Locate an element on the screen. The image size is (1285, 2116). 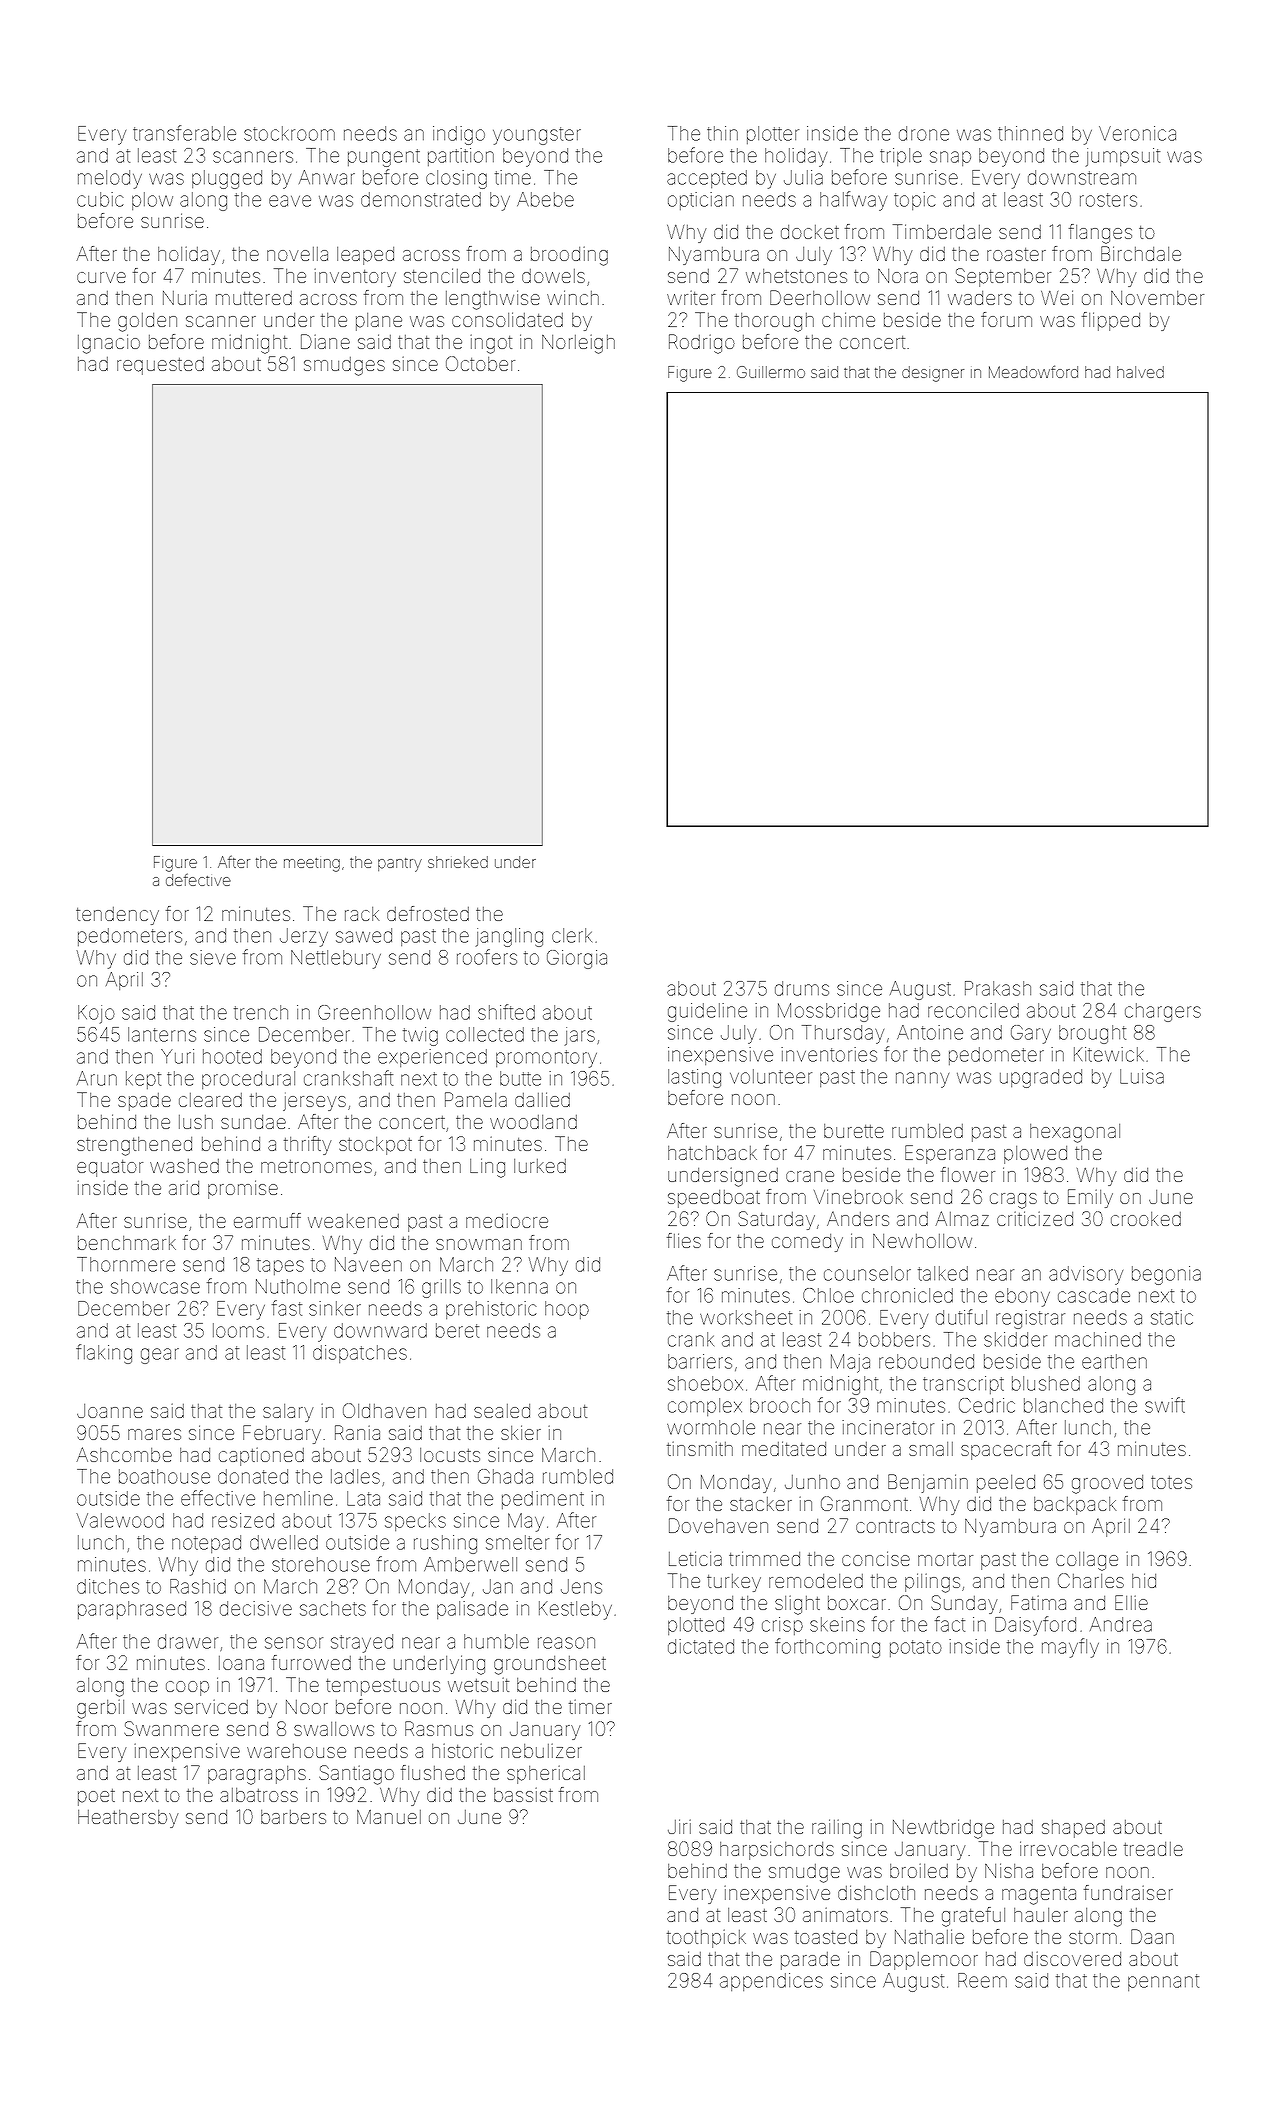
Giorgia is located at coordinates (577, 959).
